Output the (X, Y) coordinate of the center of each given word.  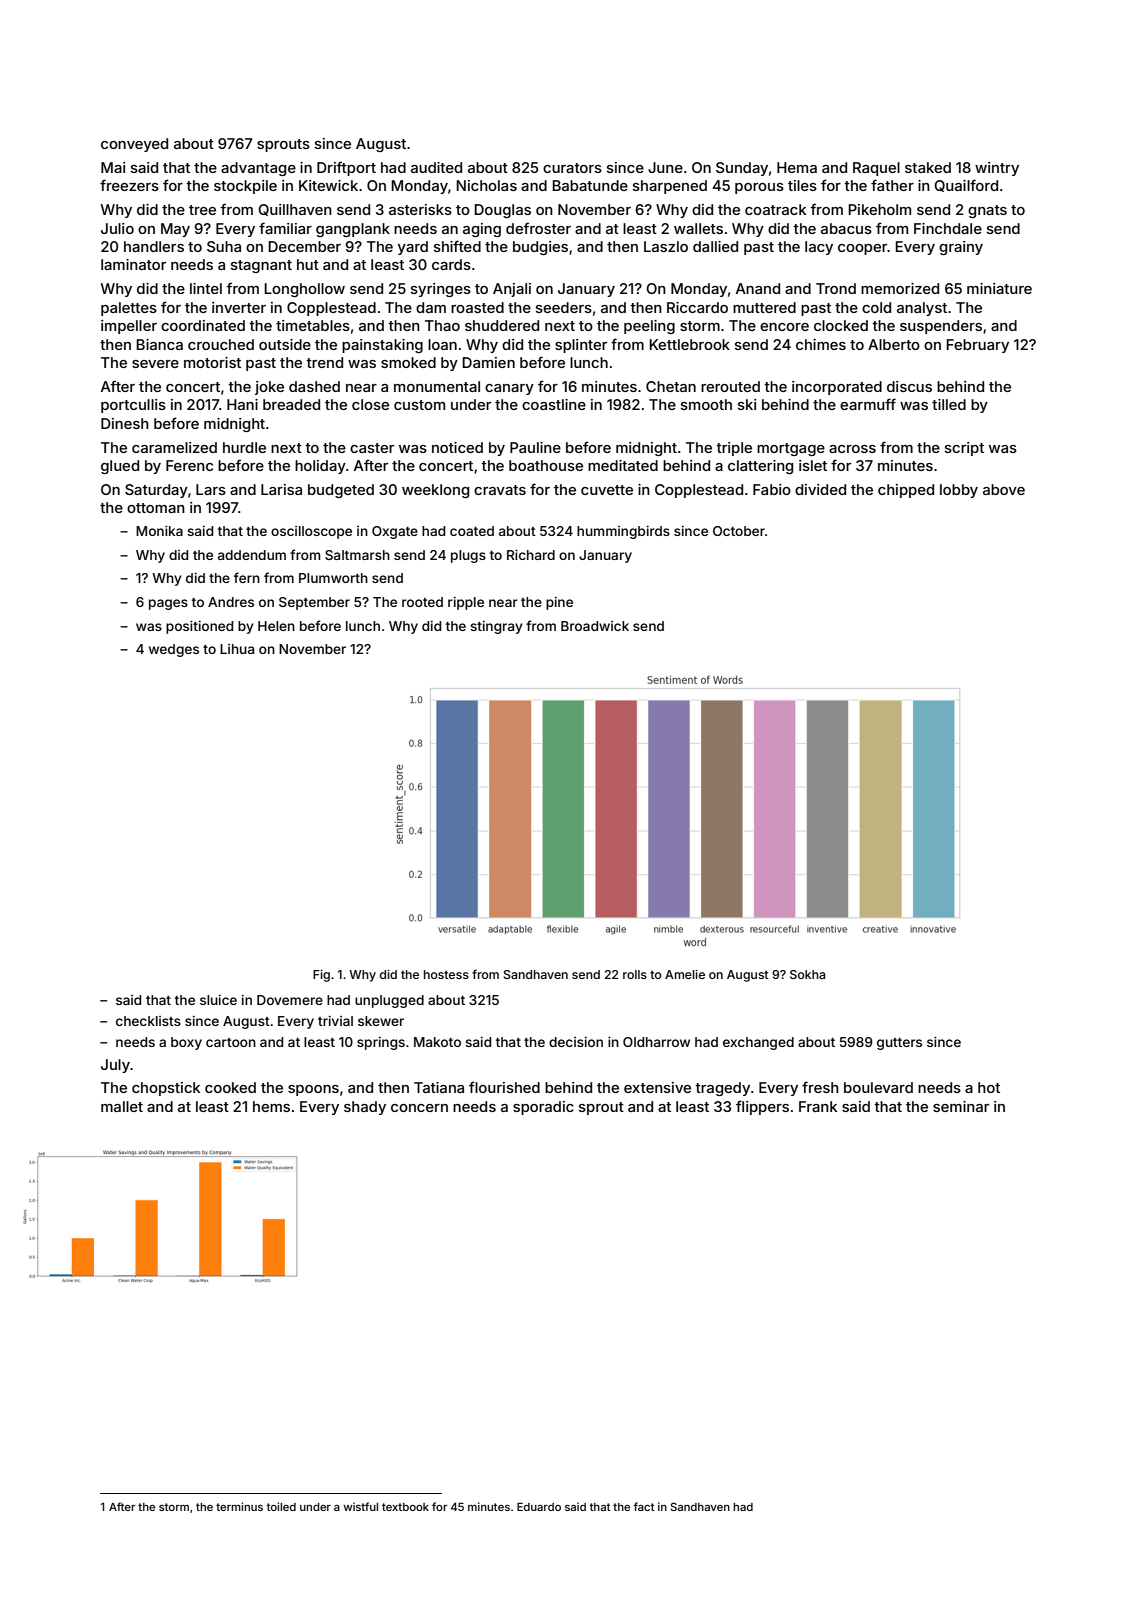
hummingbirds (623, 532)
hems (271, 1106)
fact (644, 1506)
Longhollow (305, 290)
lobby (959, 491)
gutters (899, 1044)
